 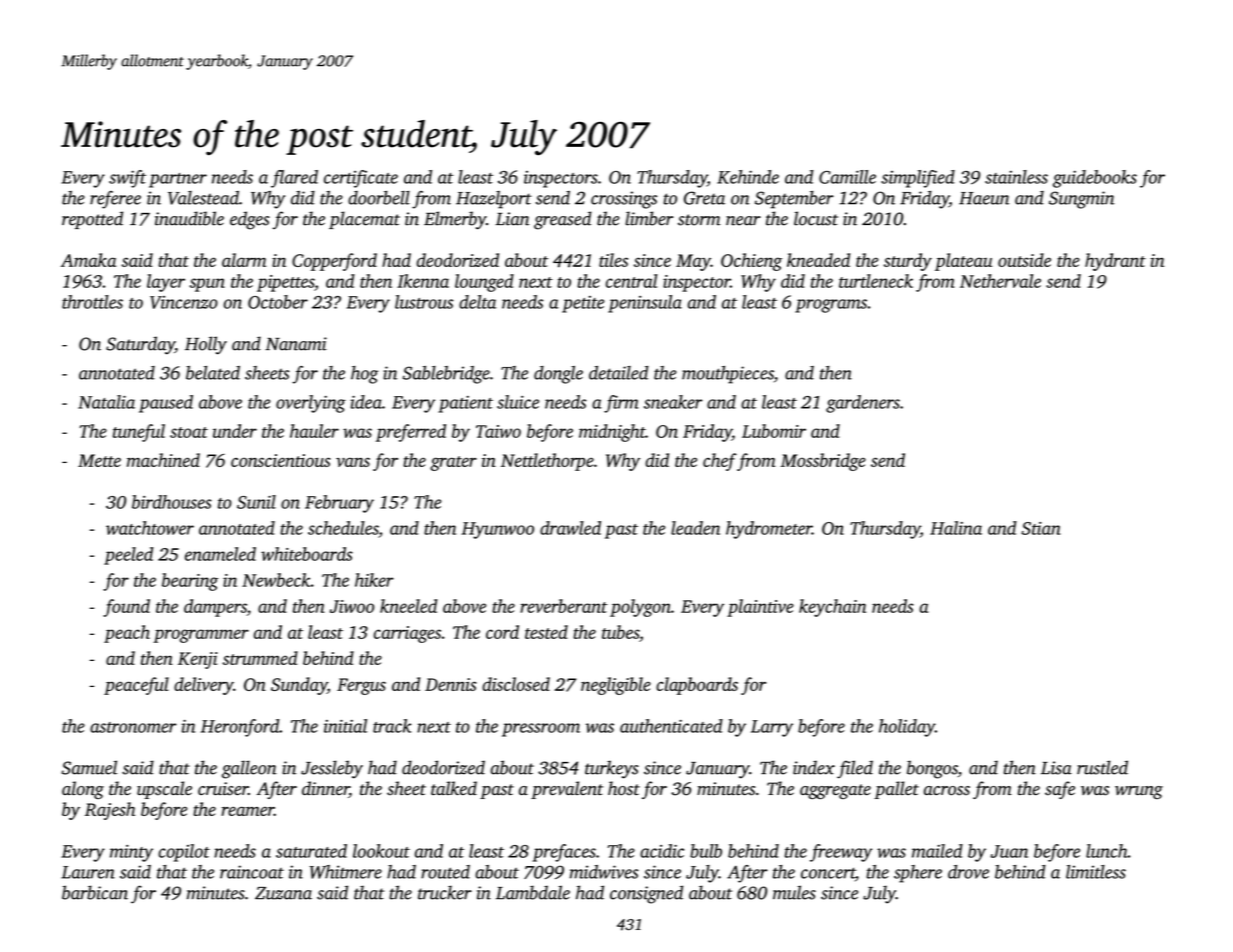 I want to click on stainless, so click(x=1016, y=177).
